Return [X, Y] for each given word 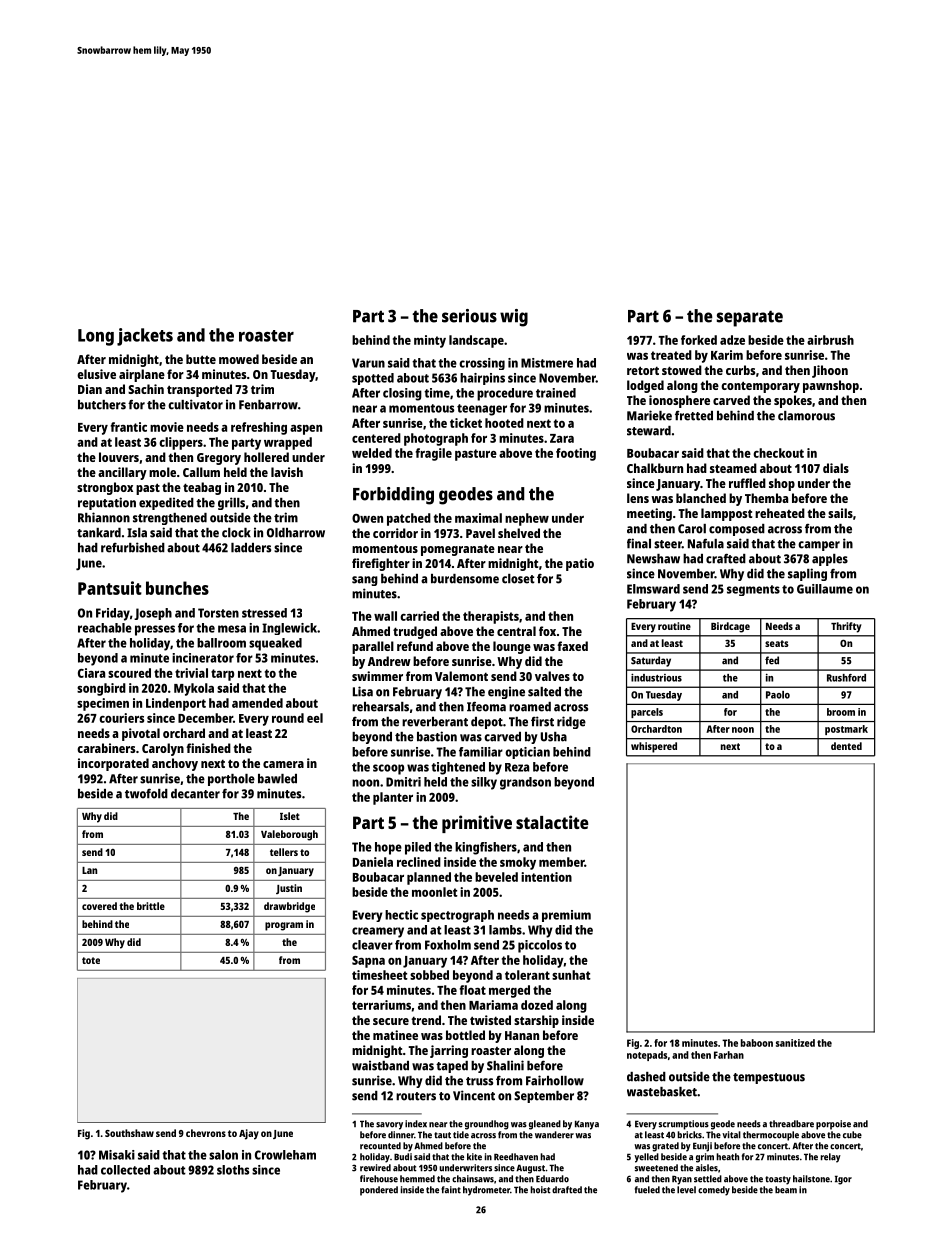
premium [566, 916]
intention [546, 877]
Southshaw [129, 1133]
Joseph [153, 614]
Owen [367, 518]
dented [846, 746]
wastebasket [662, 1092]
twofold [146, 794]
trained [556, 393]
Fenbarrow [268, 405]
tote [91, 960]
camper [819, 546]
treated [671, 355]
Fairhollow [555, 1080]
